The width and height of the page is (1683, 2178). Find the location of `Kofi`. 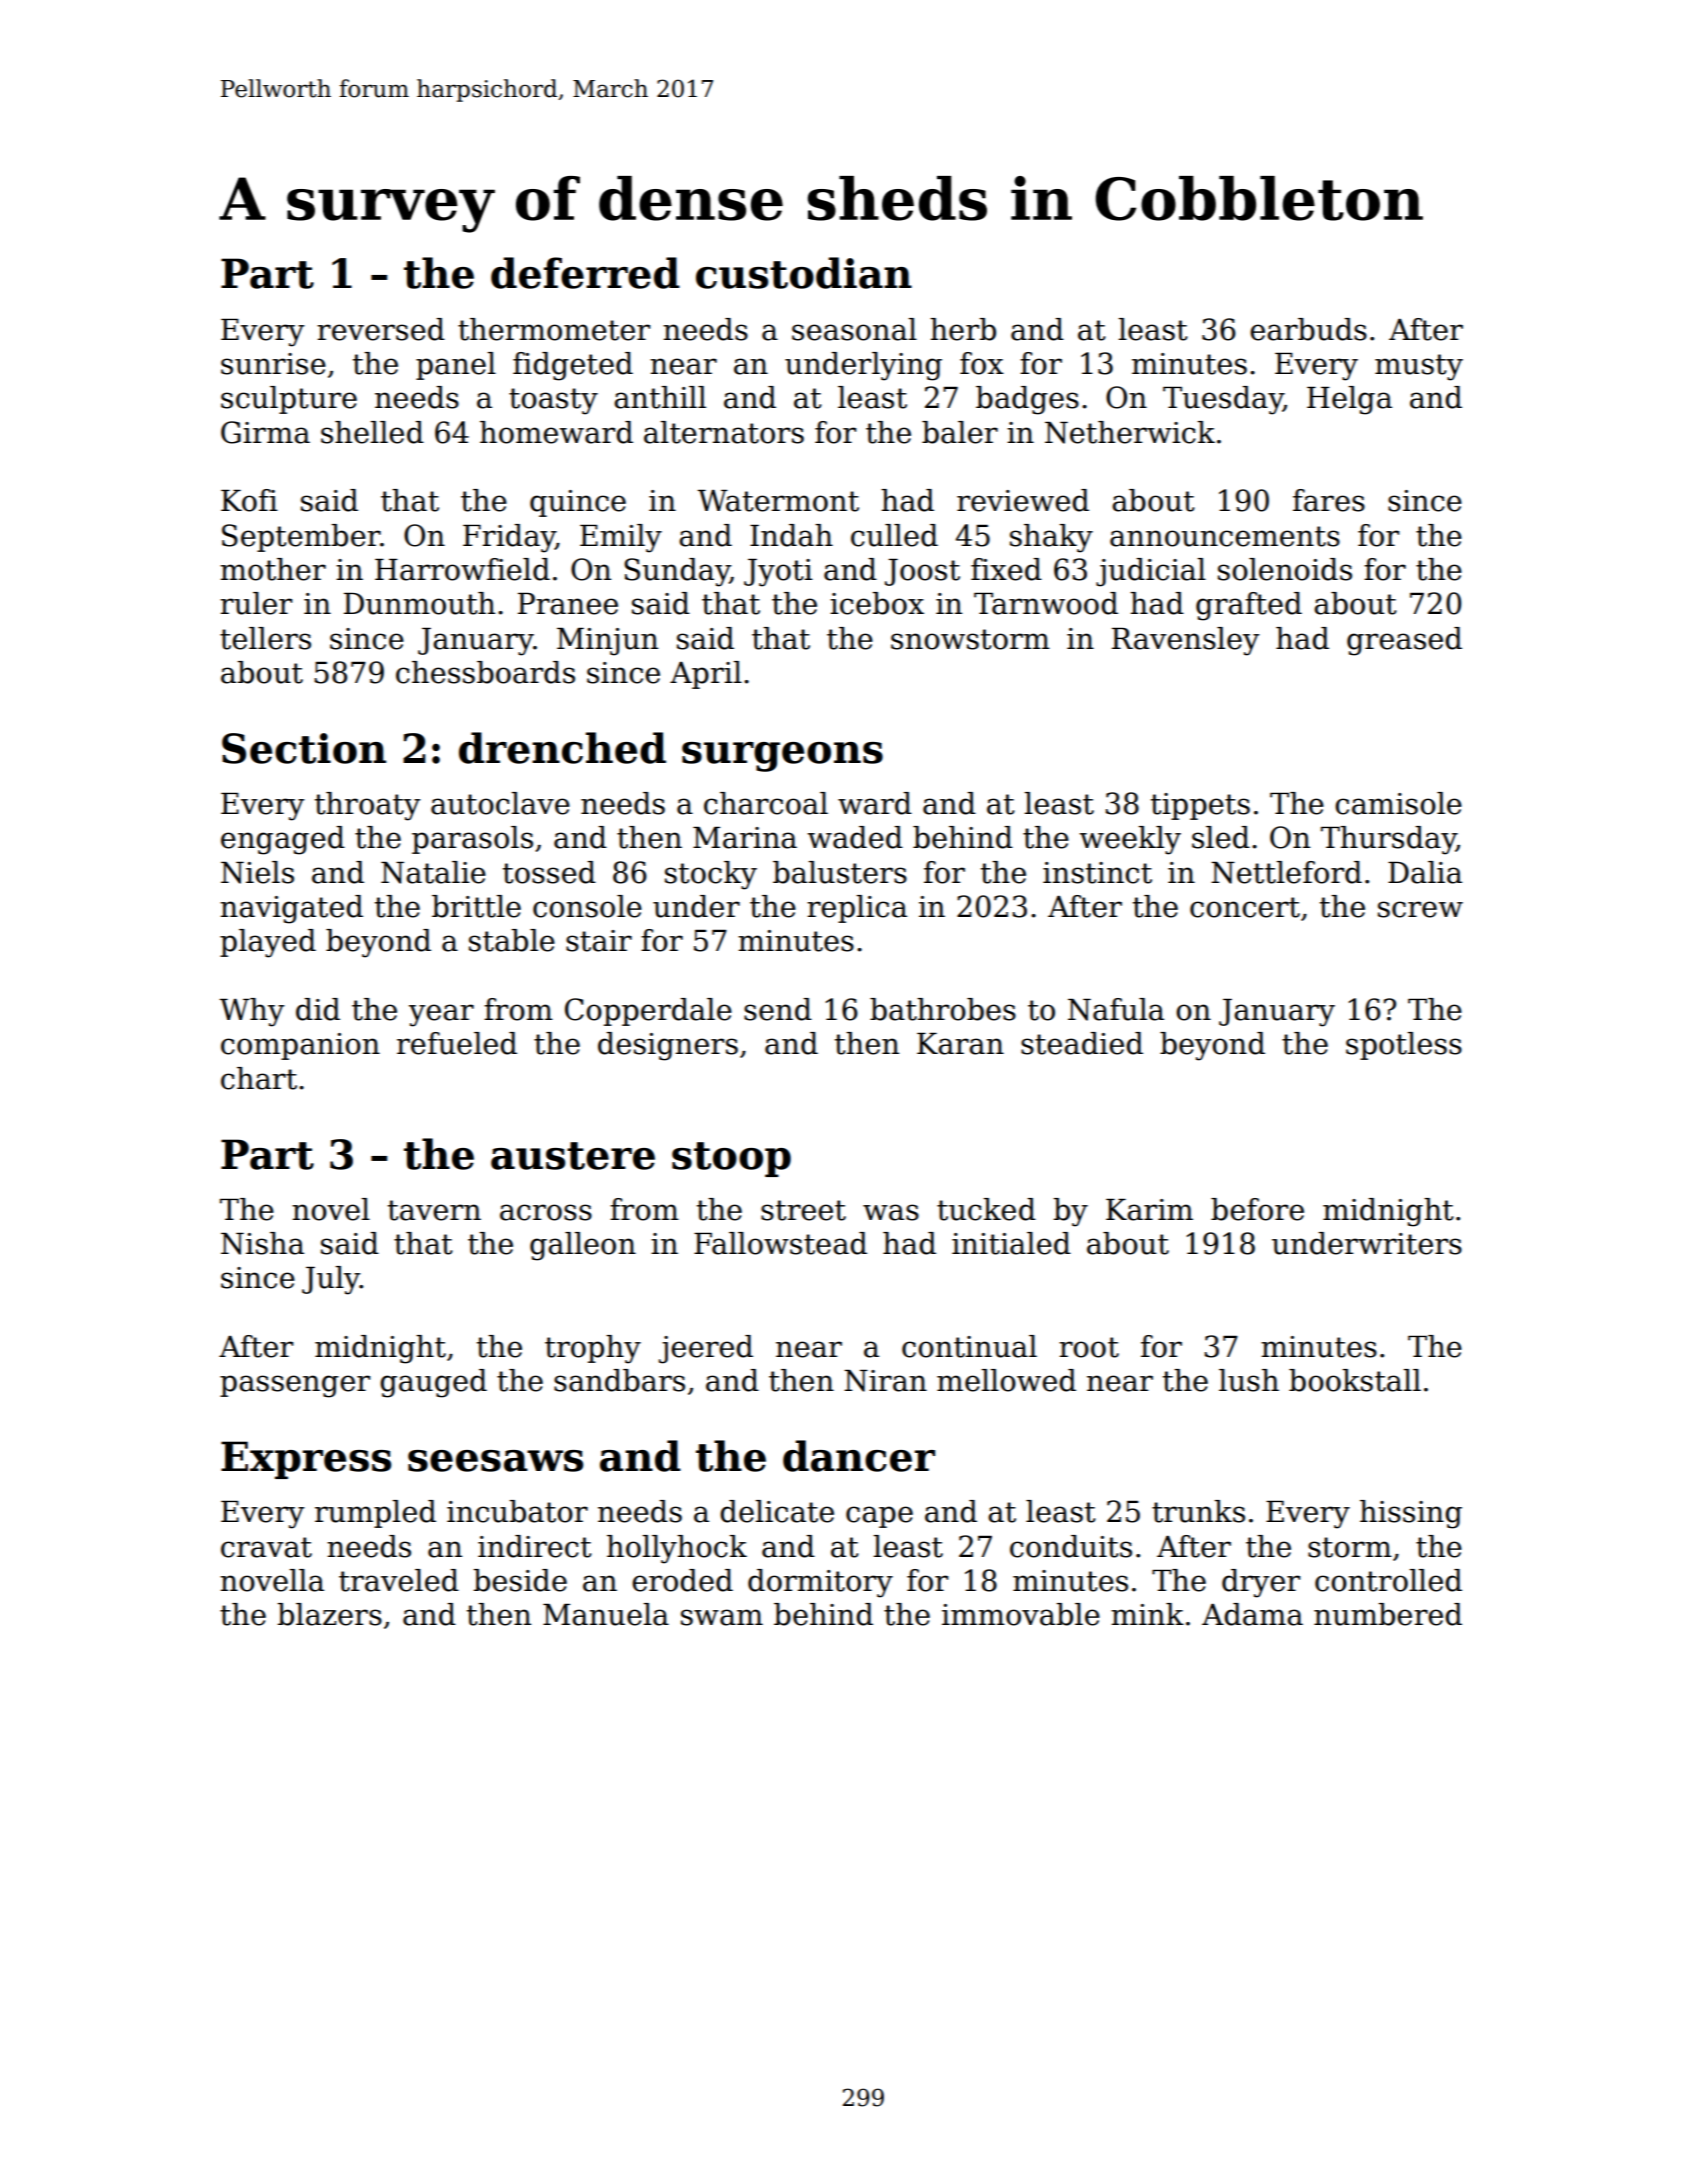

Kofi is located at coordinates (249, 500).
